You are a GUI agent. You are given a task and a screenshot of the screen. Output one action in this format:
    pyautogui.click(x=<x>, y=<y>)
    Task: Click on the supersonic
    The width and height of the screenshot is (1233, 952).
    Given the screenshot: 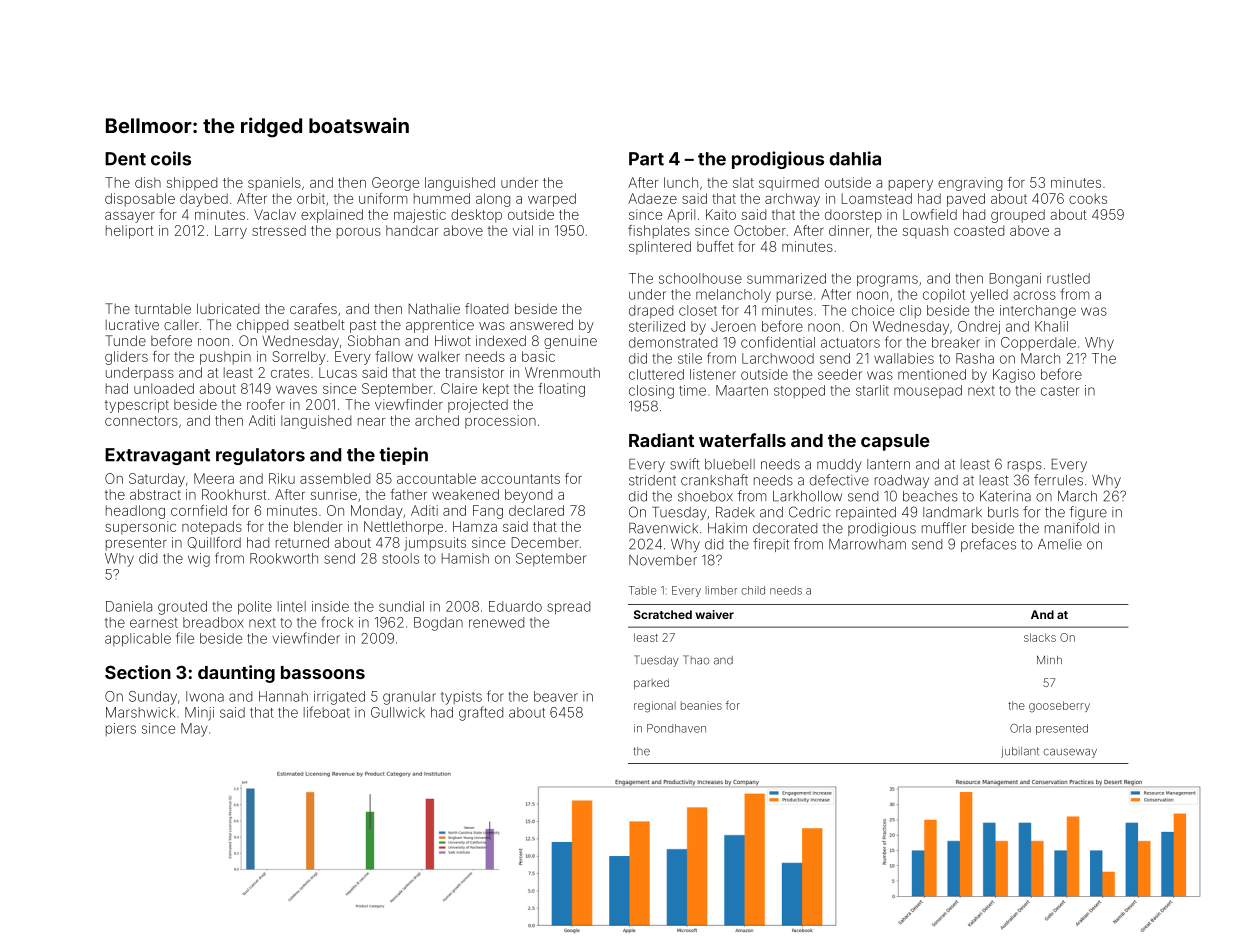 What is the action you would take?
    pyautogui.click(x=140, y=528)
